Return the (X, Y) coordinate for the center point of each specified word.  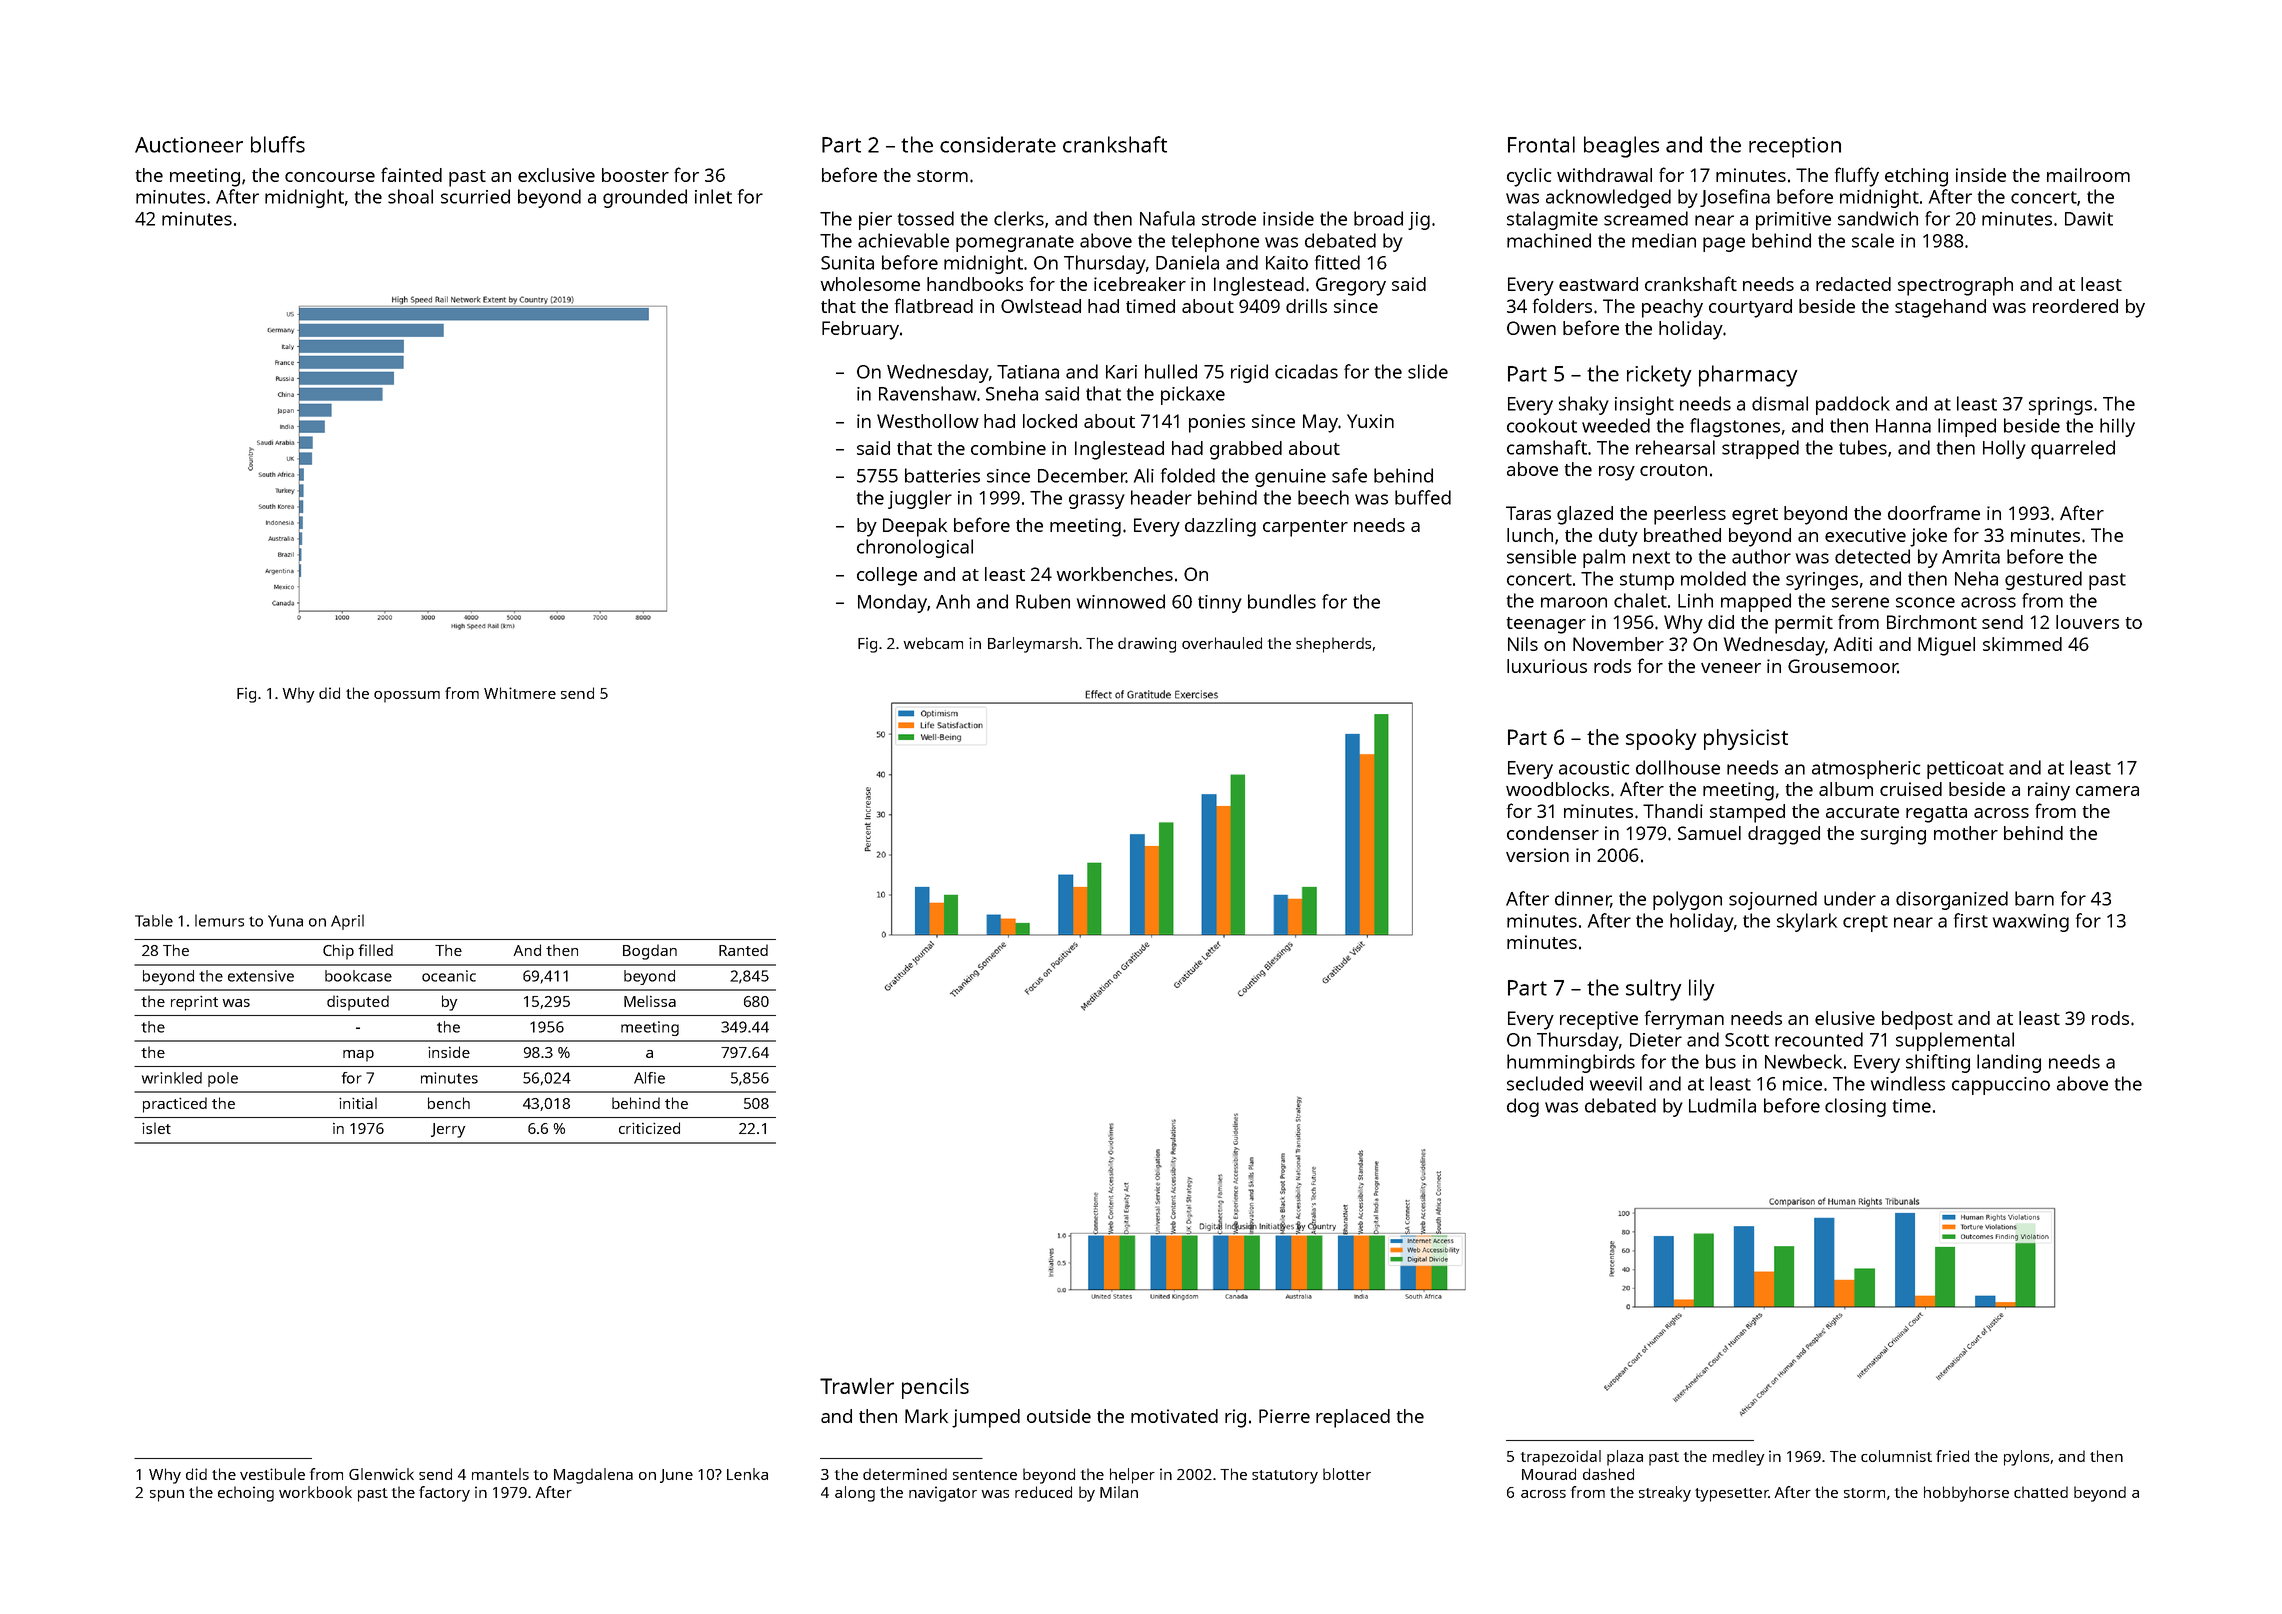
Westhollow (928, 421)
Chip (338, 952)
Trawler (857, 1386)
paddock (1853, 405)
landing (2009, 1063)
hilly (2117, 427)
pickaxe (1193, 395)
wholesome (870, 284)
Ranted (743, 950)
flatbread (934, 305)
